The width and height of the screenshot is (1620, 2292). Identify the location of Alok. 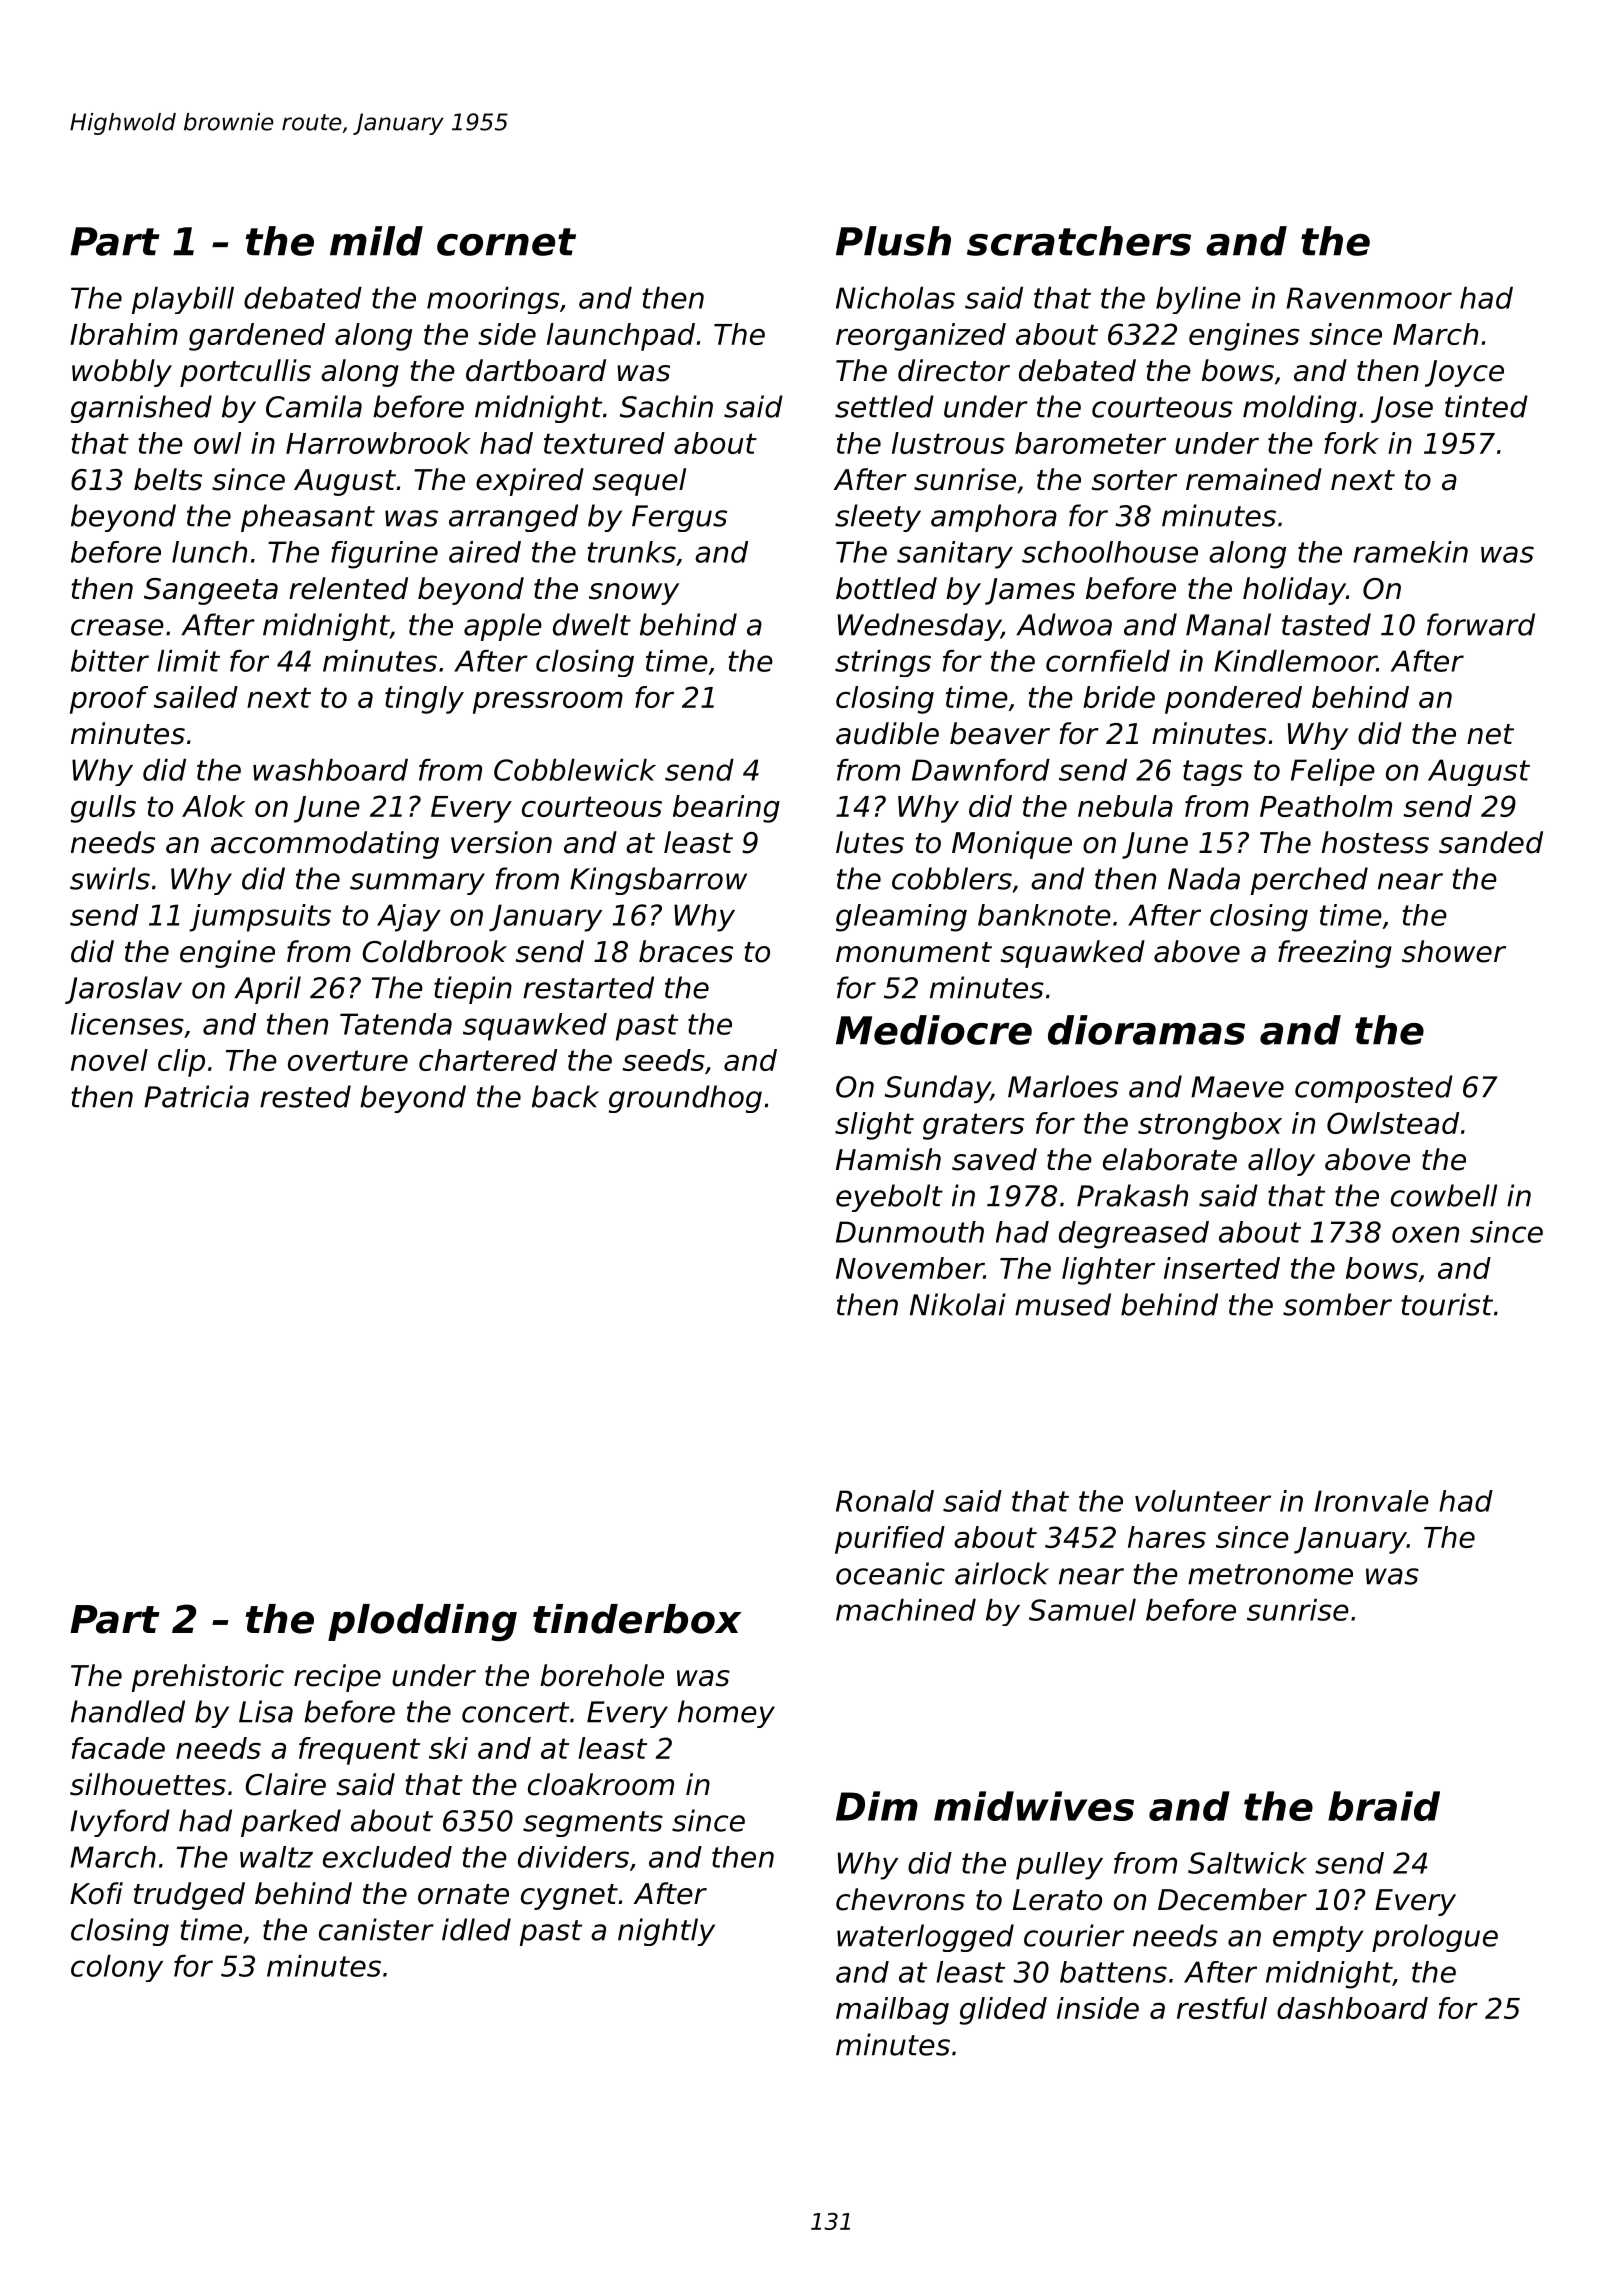
(213, 806).
